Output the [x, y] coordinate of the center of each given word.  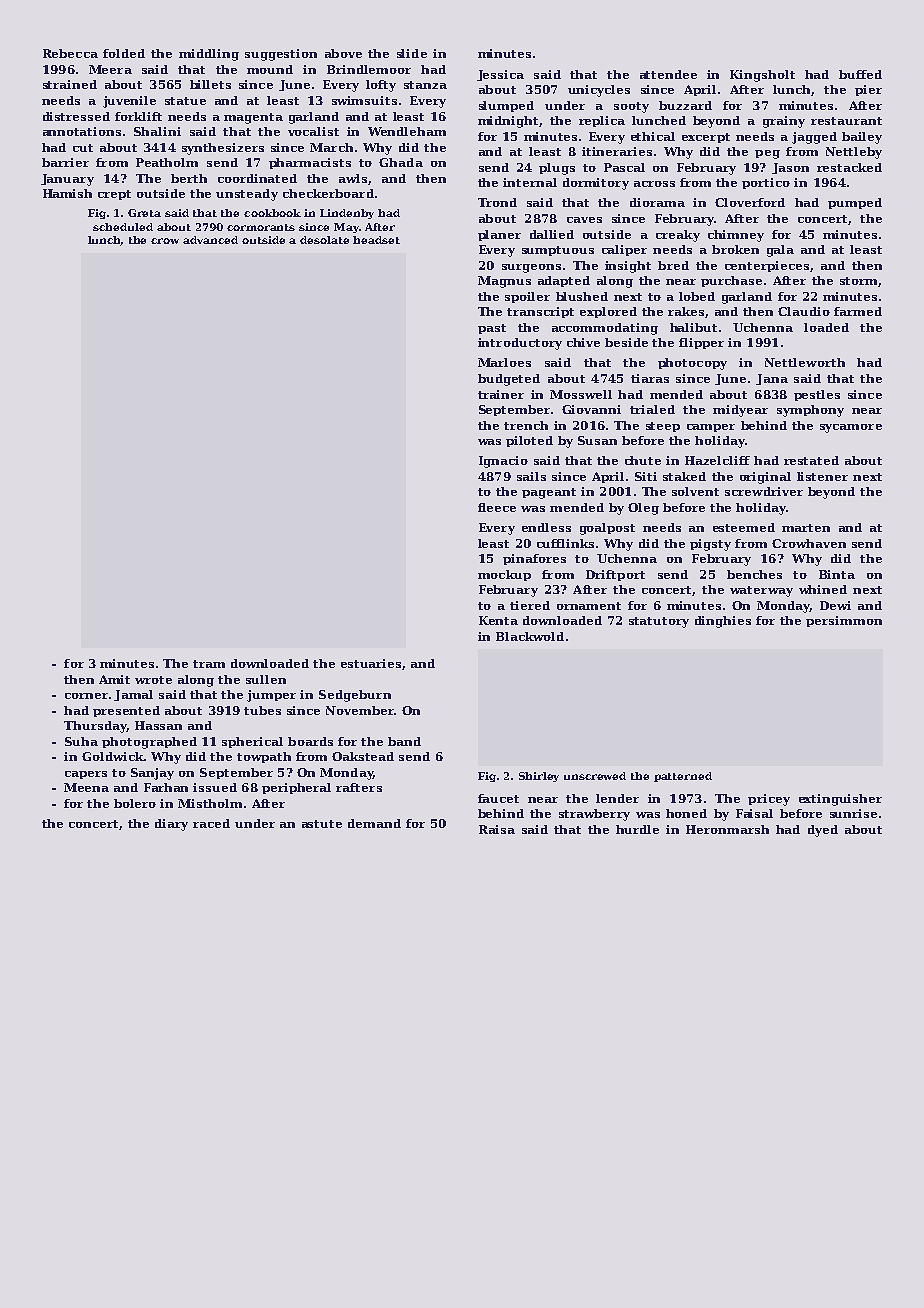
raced [211, 823]
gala [780, 251]
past [492, 329]
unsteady [247, 195]
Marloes [504, 362]
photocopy [692, 364]
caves [584, 220]
